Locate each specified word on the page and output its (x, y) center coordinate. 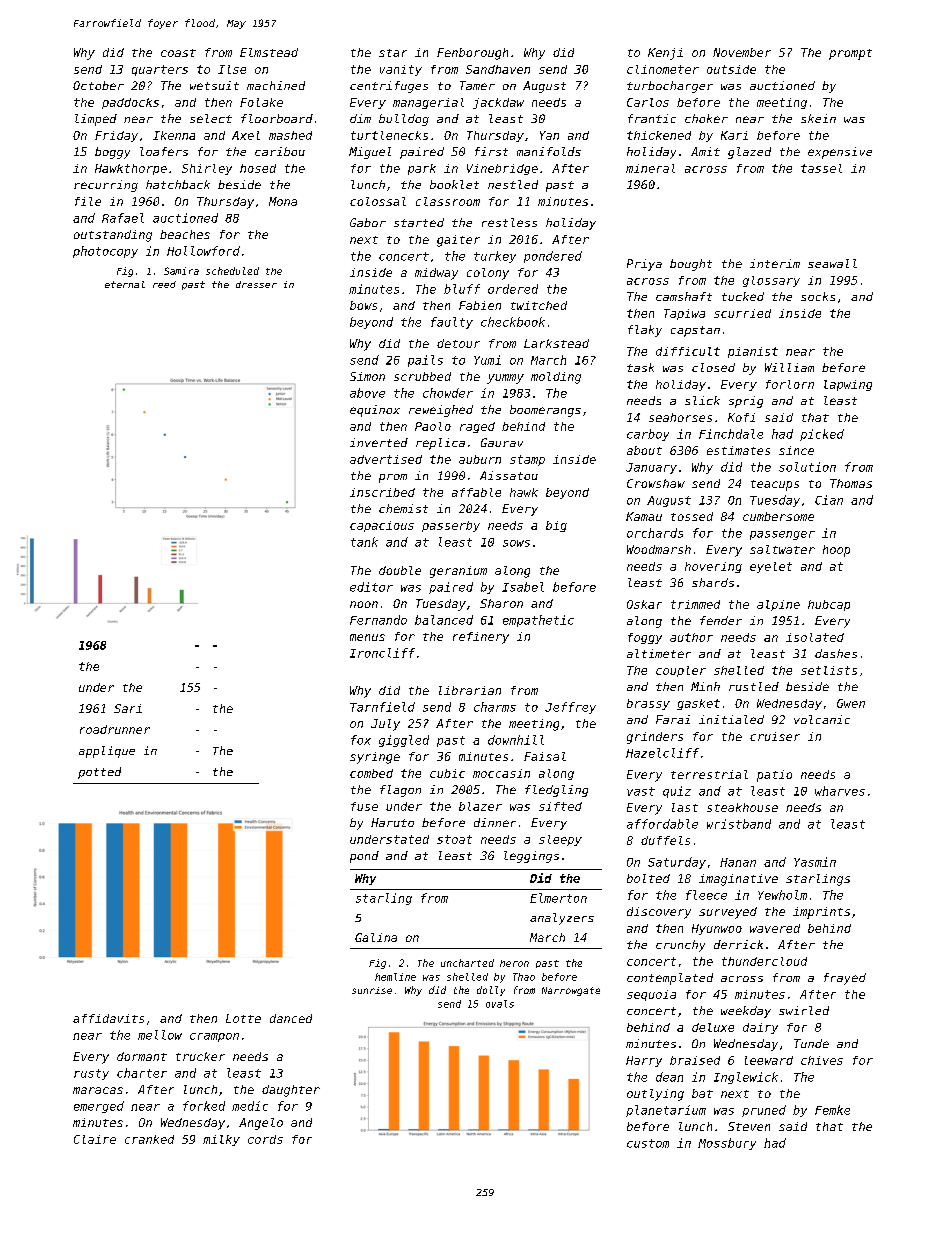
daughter (291, 1091)
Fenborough (472, 54)
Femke (832, 1110)
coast (178, 53)
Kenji (665, 54)
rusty (91, 1074)
